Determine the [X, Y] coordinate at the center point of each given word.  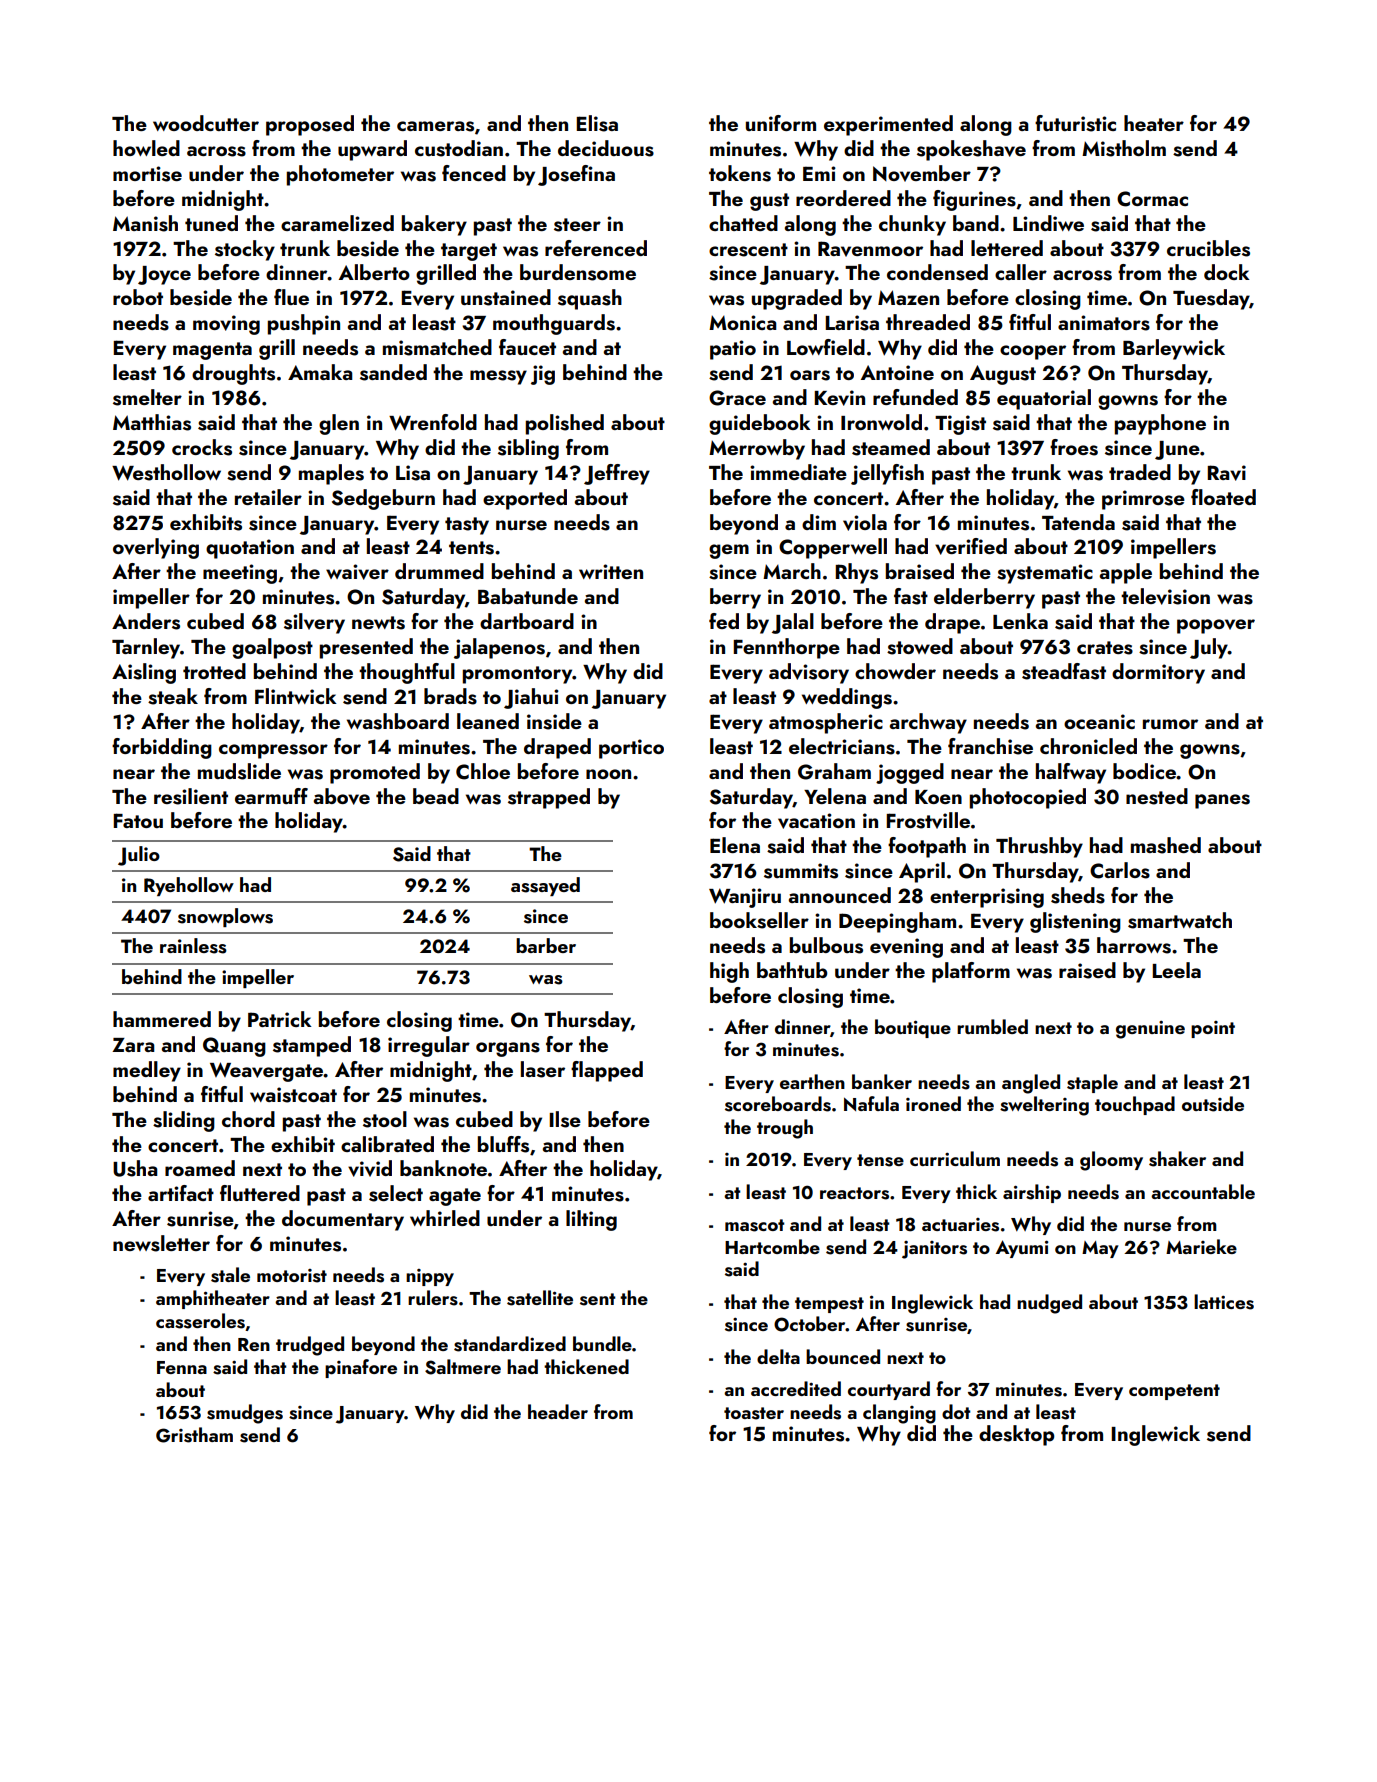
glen [339, 424]
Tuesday [1211, 299]
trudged [310, 1346]
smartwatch [1180, 920]
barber [546, 945]
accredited [796, 1388]
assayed [545, 886]
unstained [506, 297]
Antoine [897, 372]
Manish [145, 223]
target [469, 252]
